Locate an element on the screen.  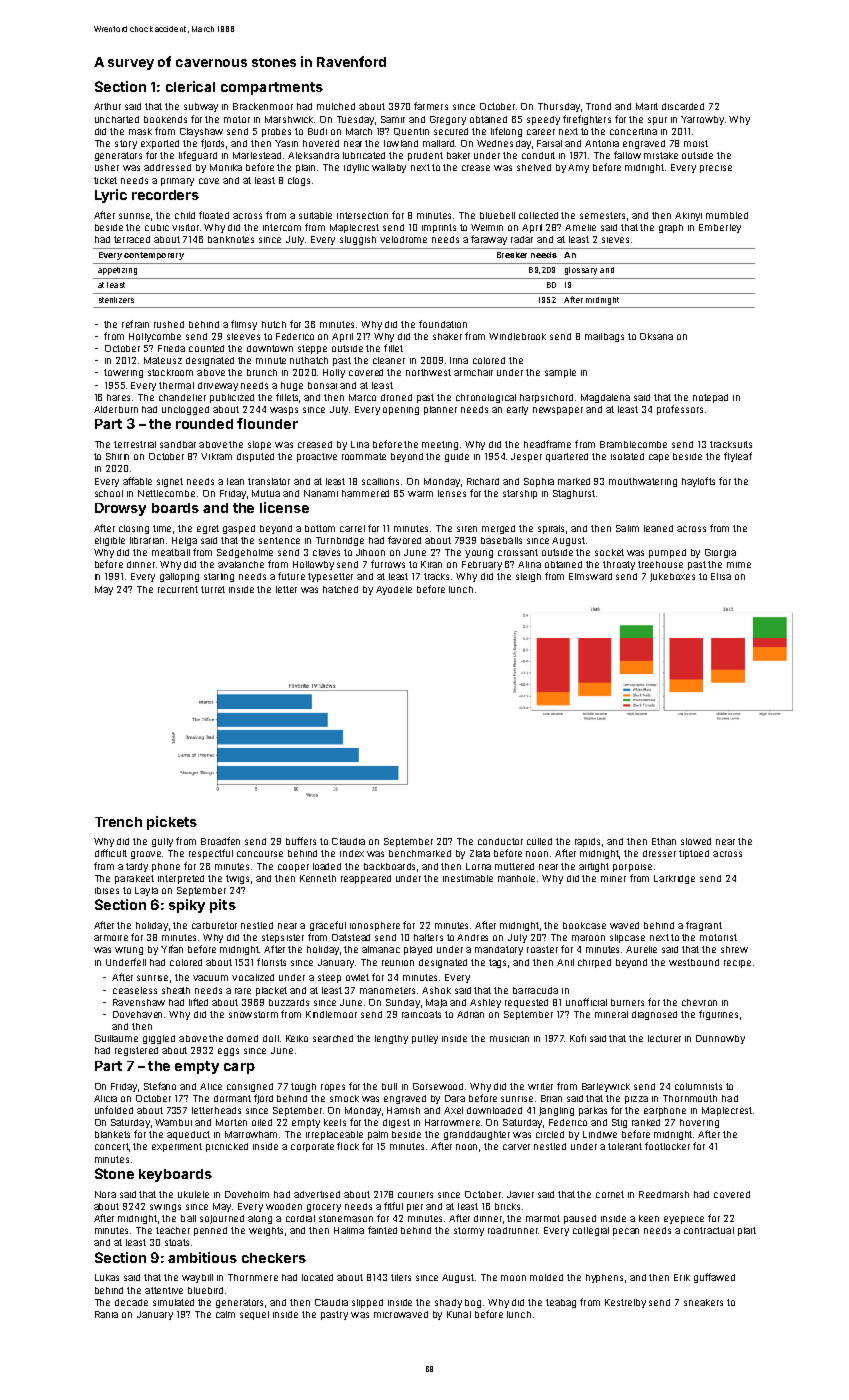
jukeboxes is located at coordinates (672, 577).
